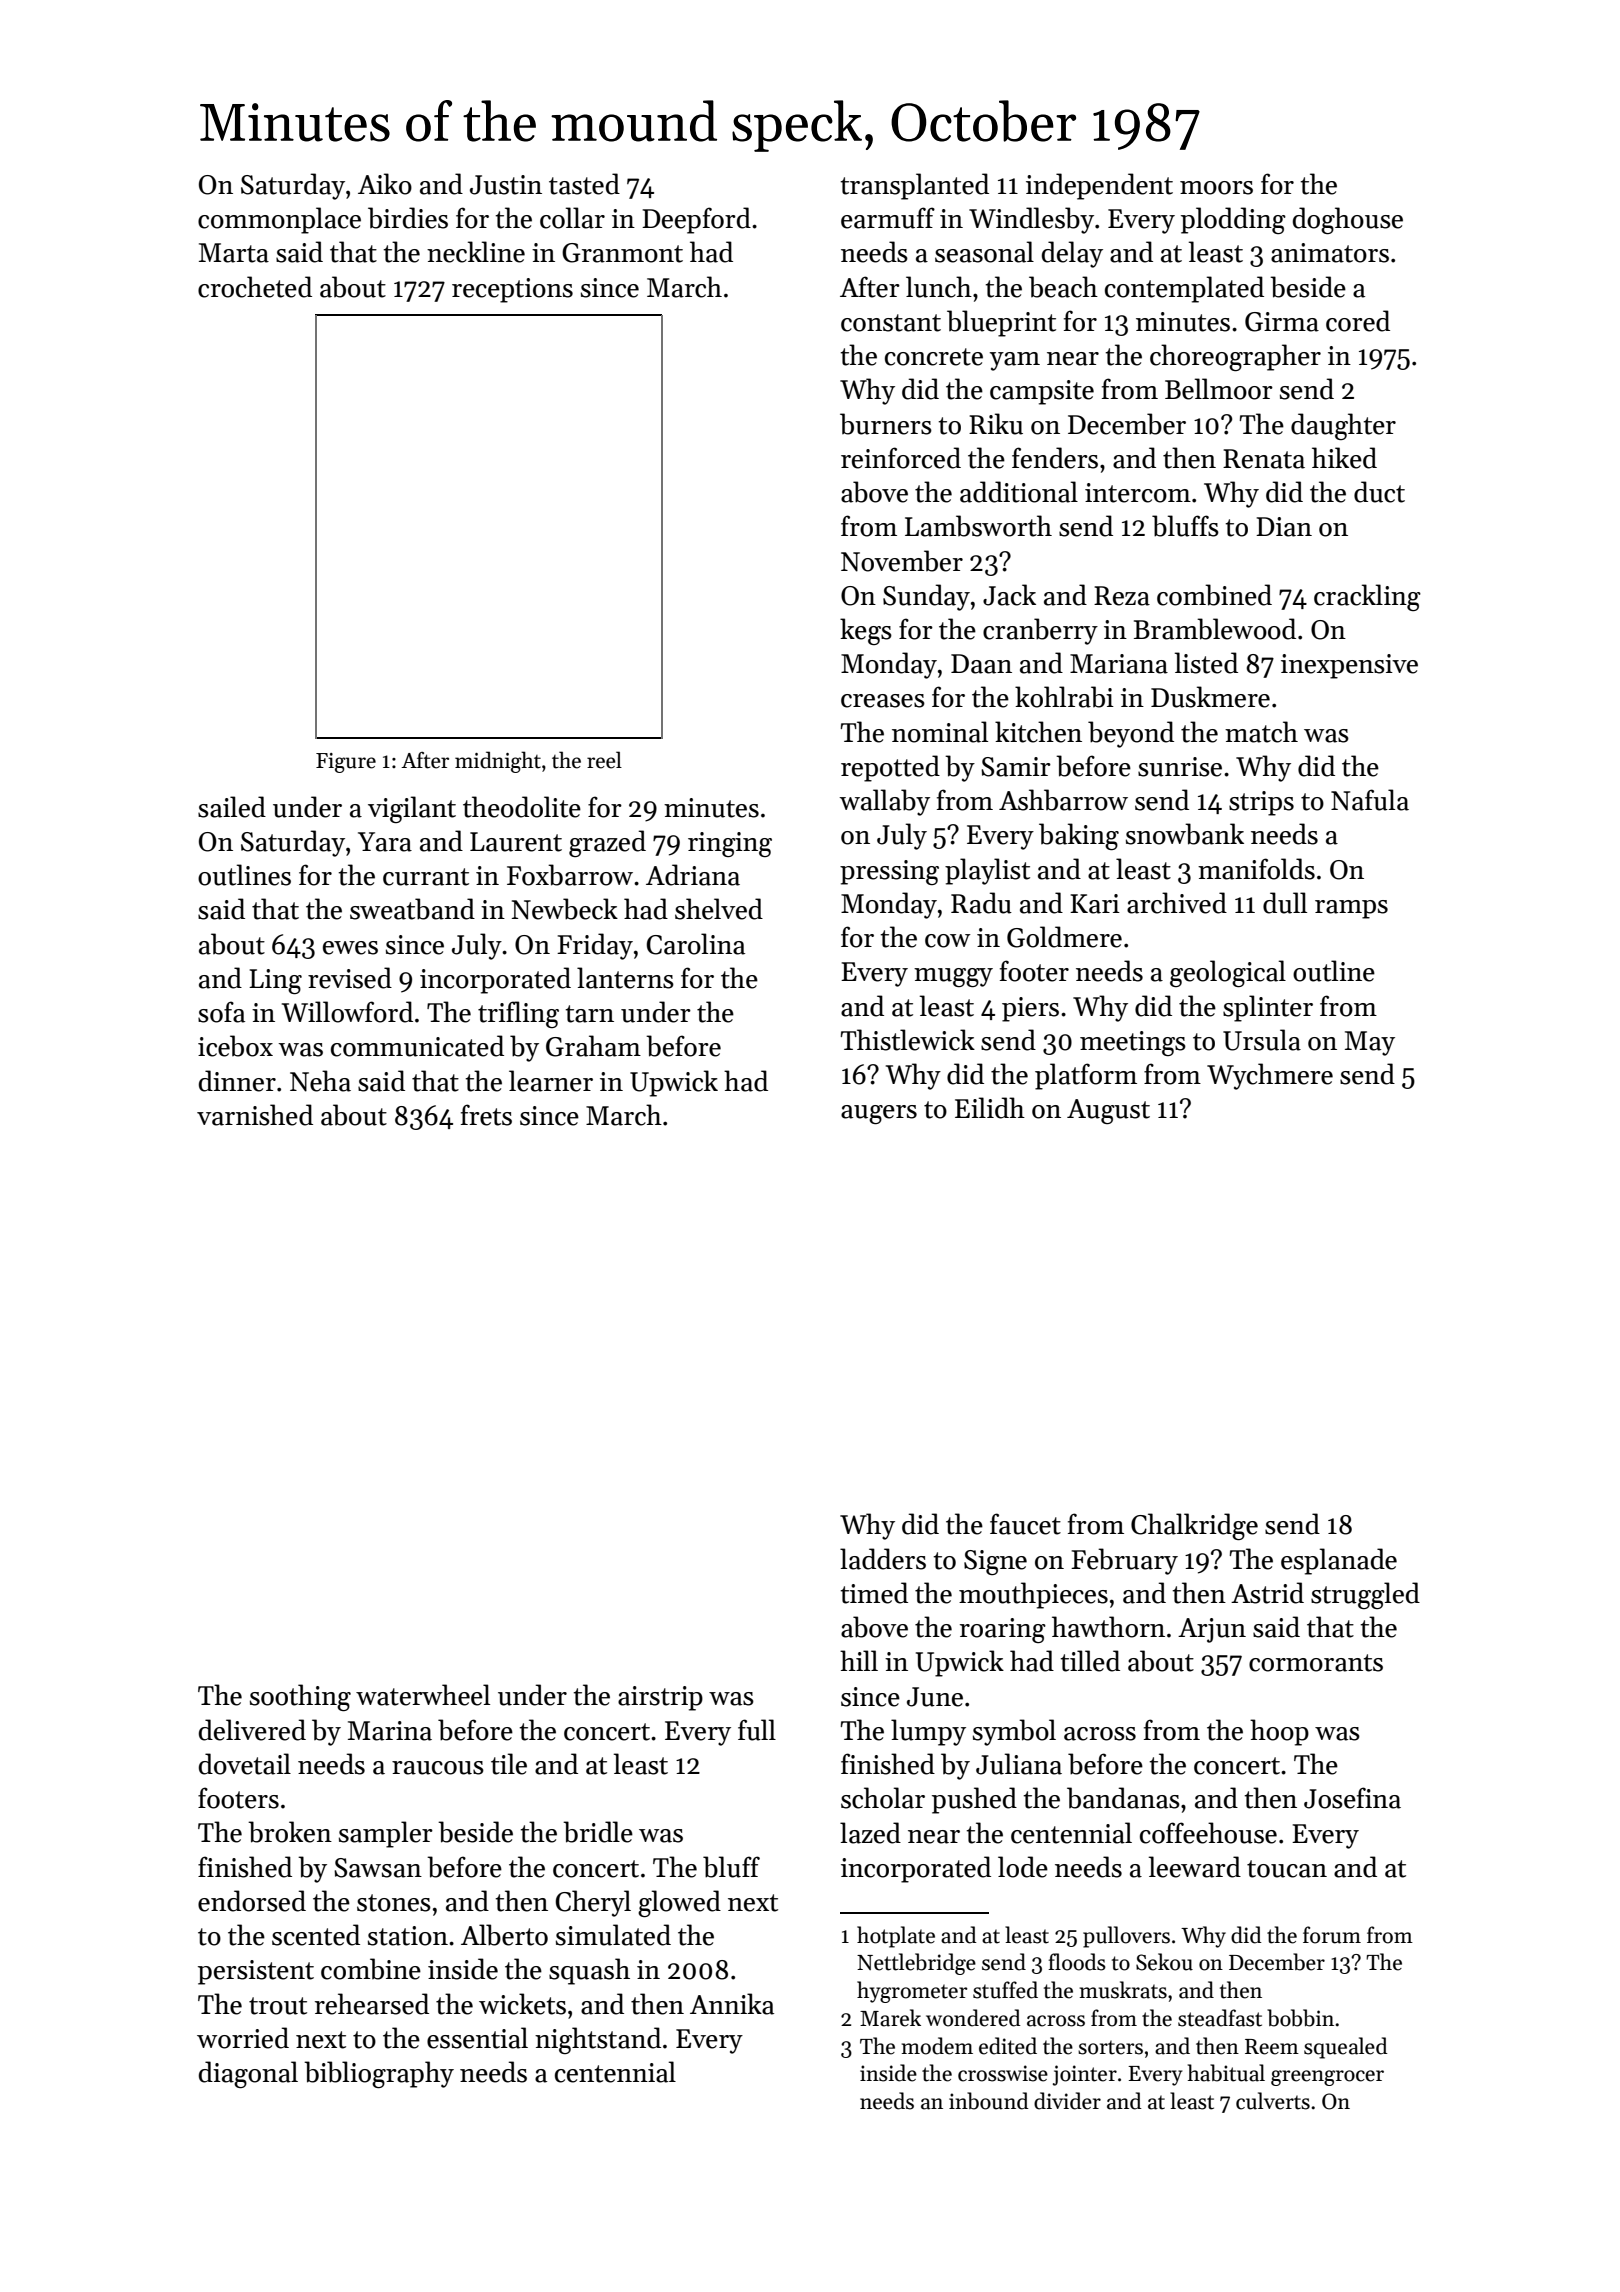 This screenshot has width=1620, height=2292. What do you see at coordinates (378, 1868) in the screenshot?
I see `Sawsan` at bounding box center [378, 1868].
